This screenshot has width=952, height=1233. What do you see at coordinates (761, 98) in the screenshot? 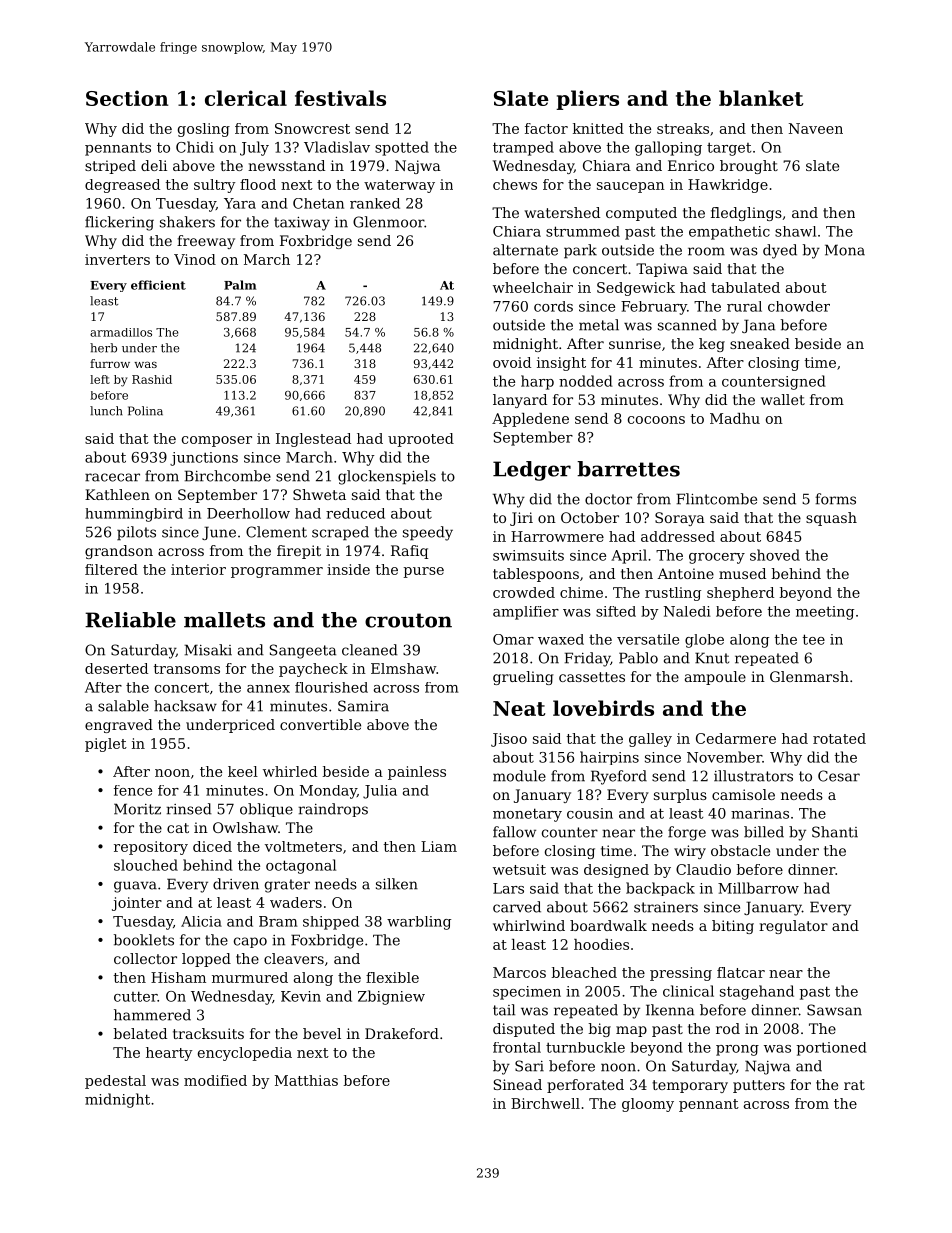
I see `blanket` at bounding box center [761, 98].
